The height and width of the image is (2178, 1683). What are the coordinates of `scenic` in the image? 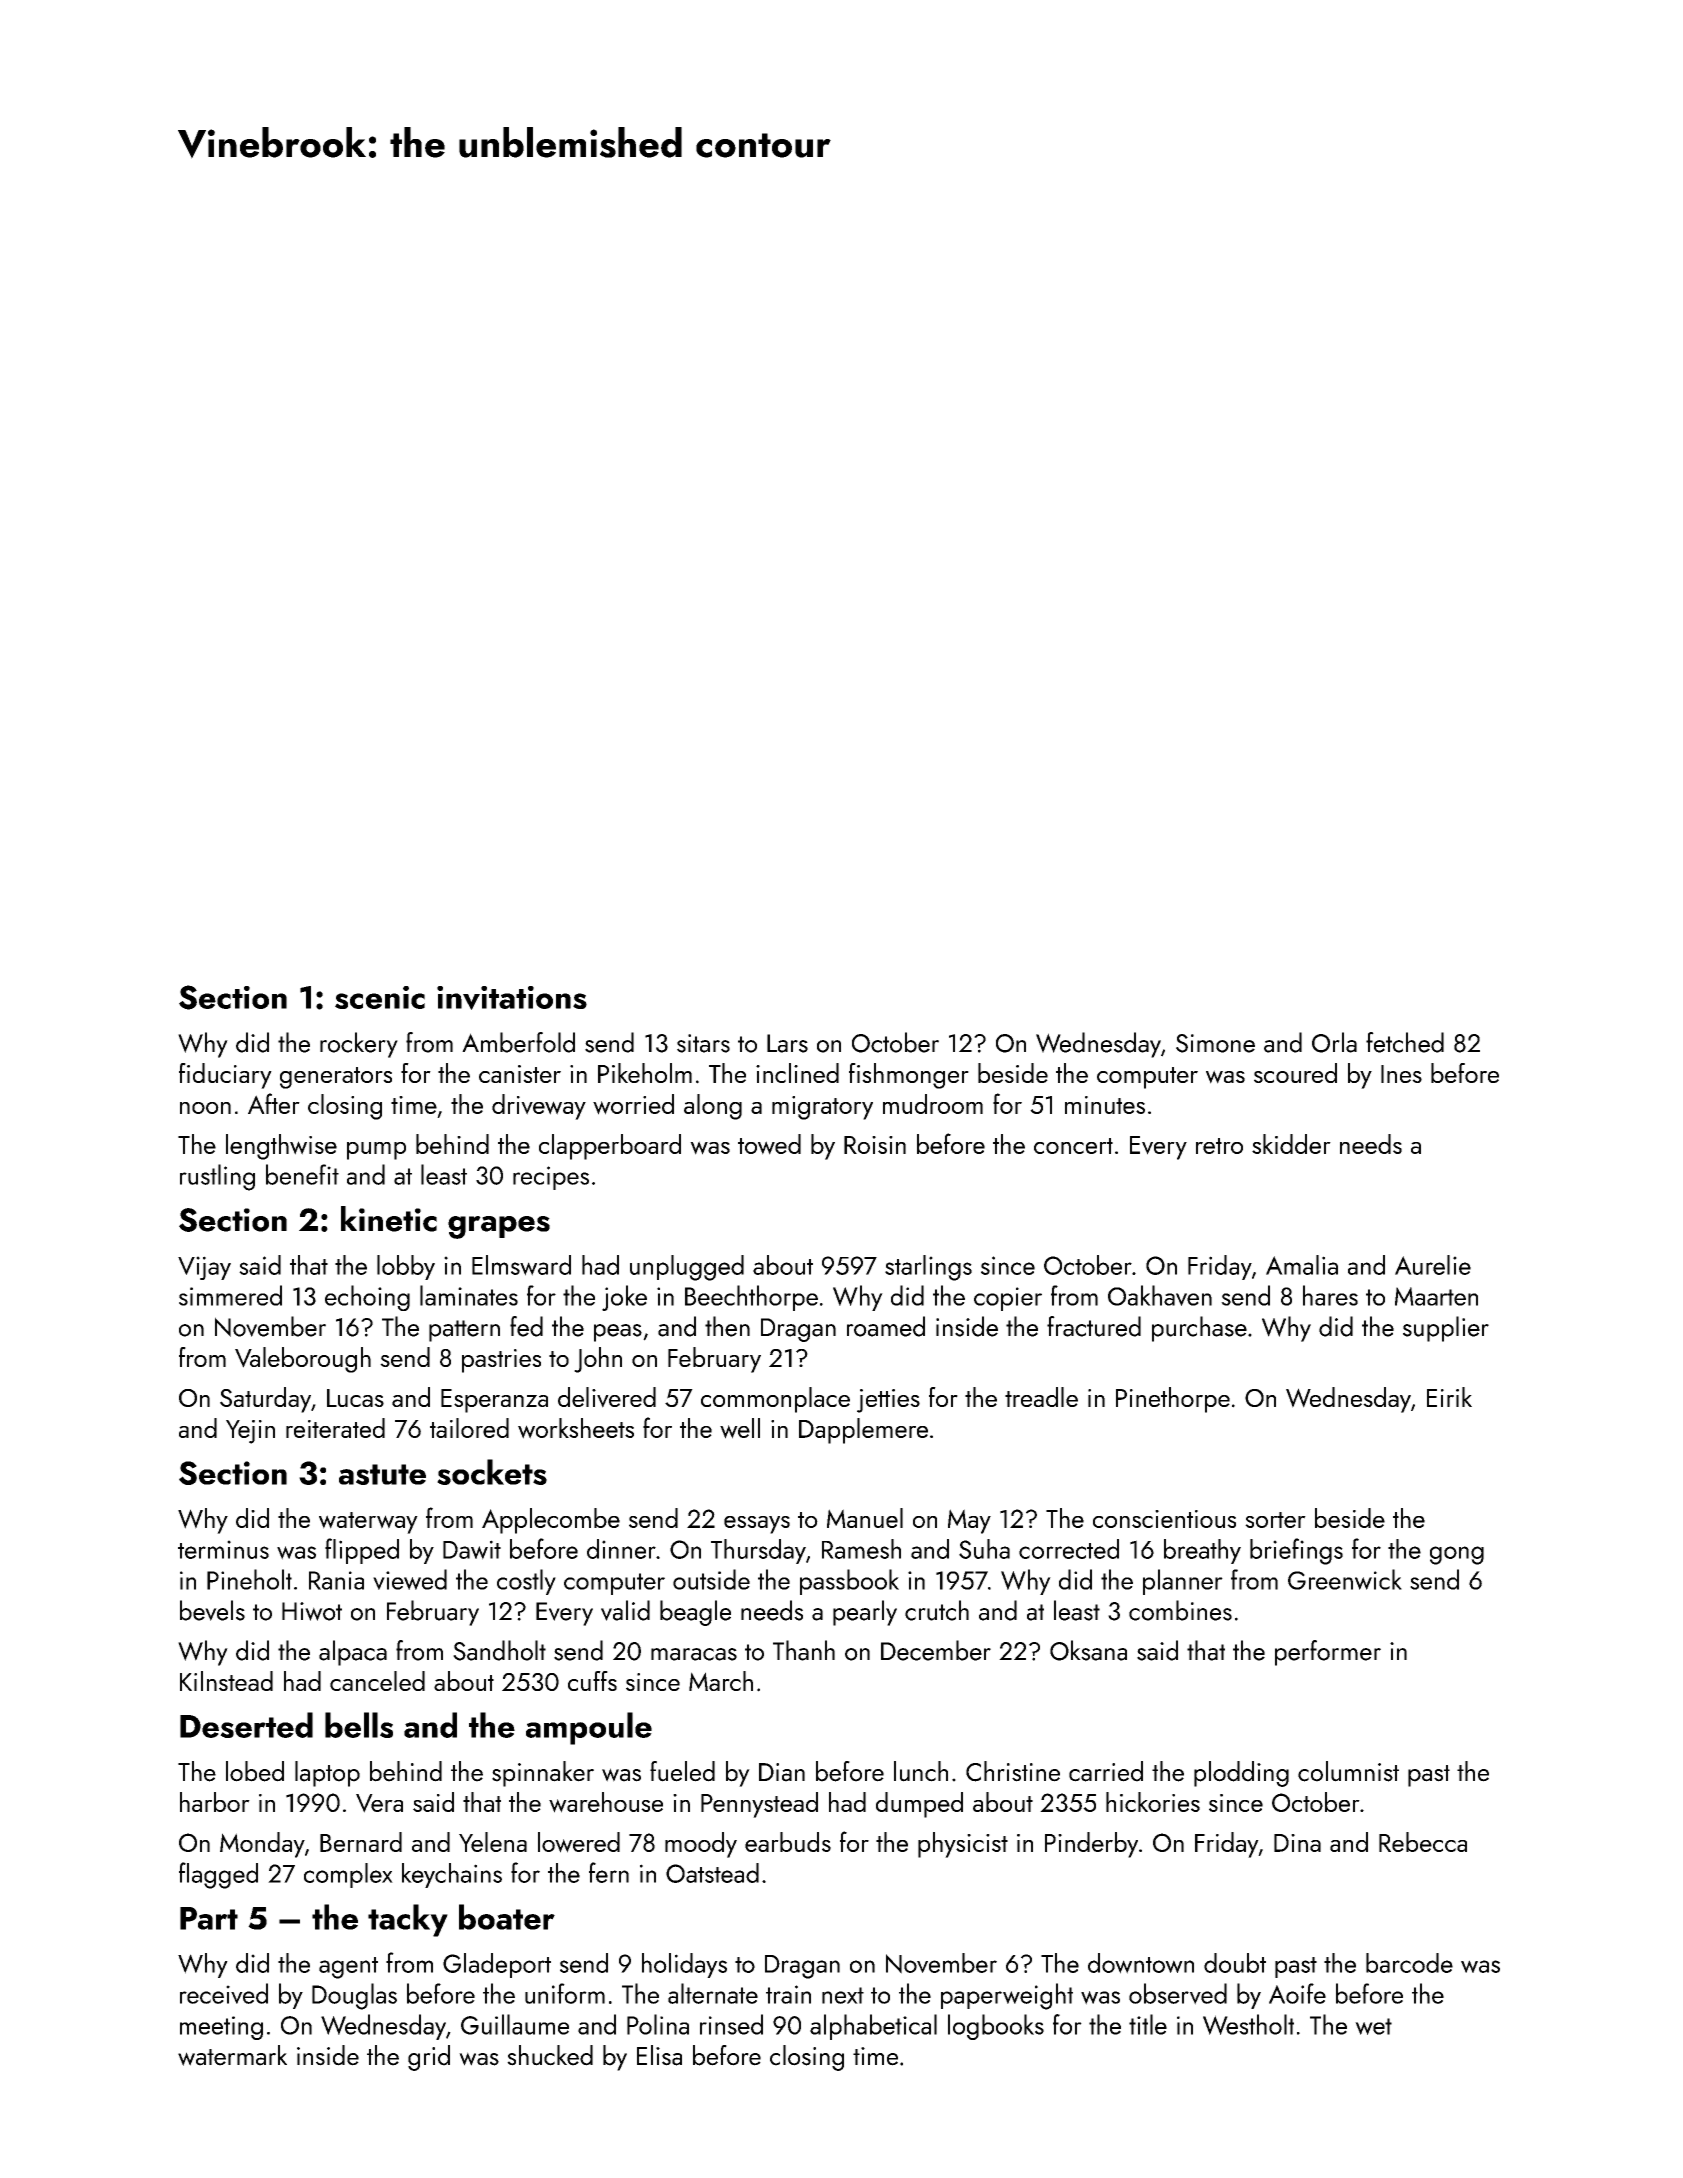 It's located at (380, 997).
